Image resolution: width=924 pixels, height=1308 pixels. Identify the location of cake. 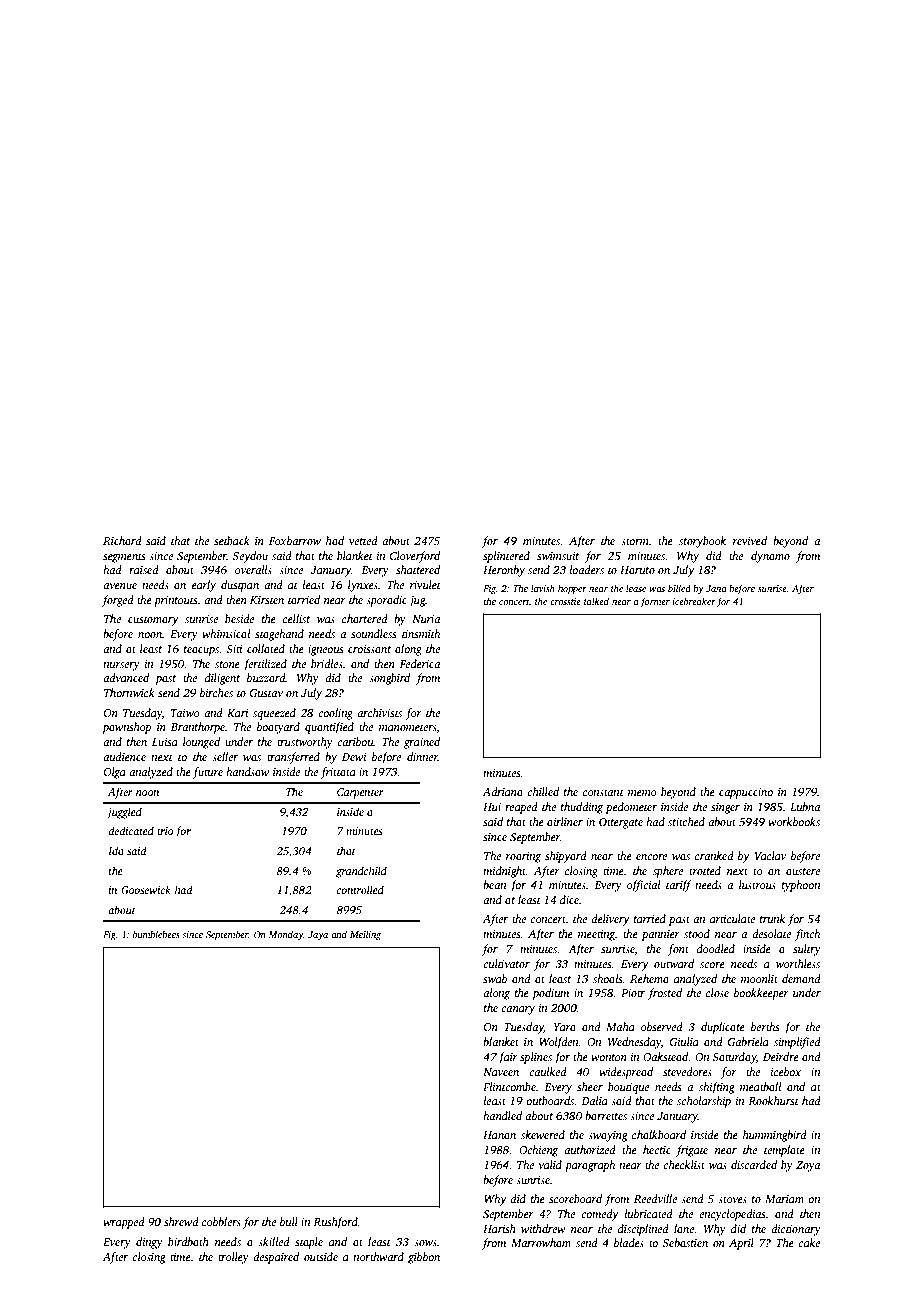
(809, 1242).
